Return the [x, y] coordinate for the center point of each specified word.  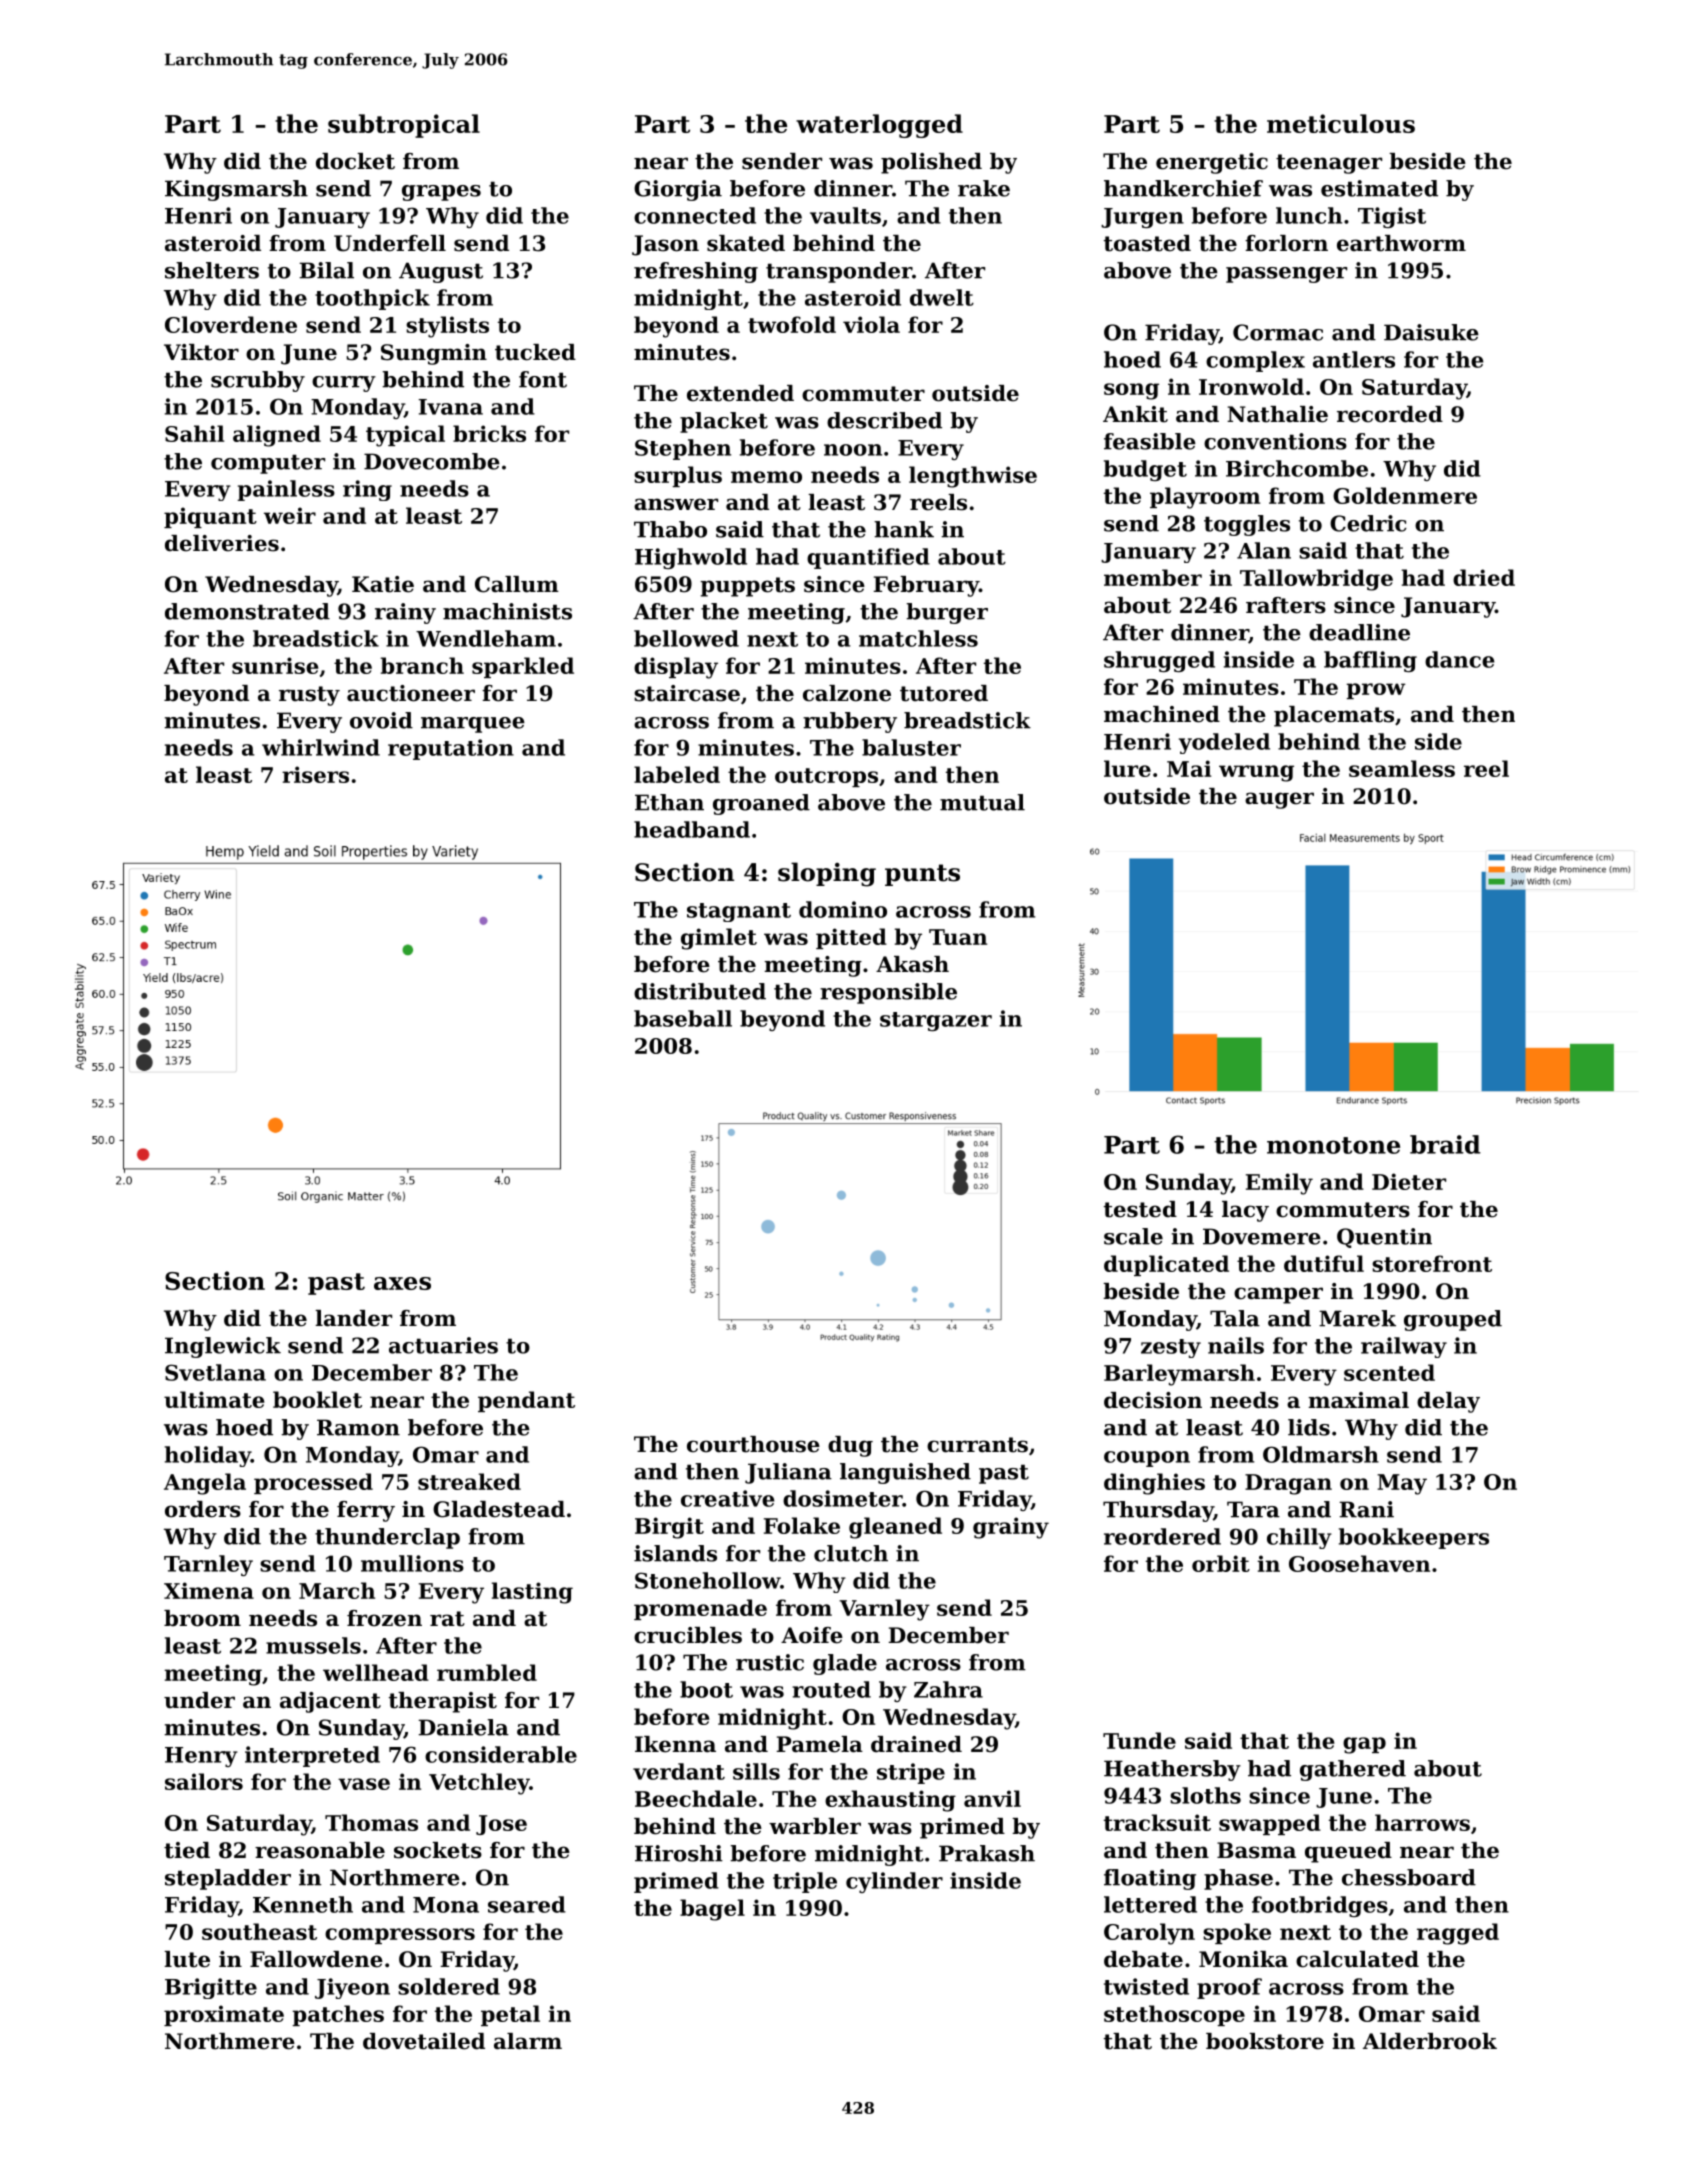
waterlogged [879, 126]
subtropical [404, 126]
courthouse [753, 1444]
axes [402, 1283]
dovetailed [424, 2041]
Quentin [1384, 1238]
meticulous [1341, 123]
